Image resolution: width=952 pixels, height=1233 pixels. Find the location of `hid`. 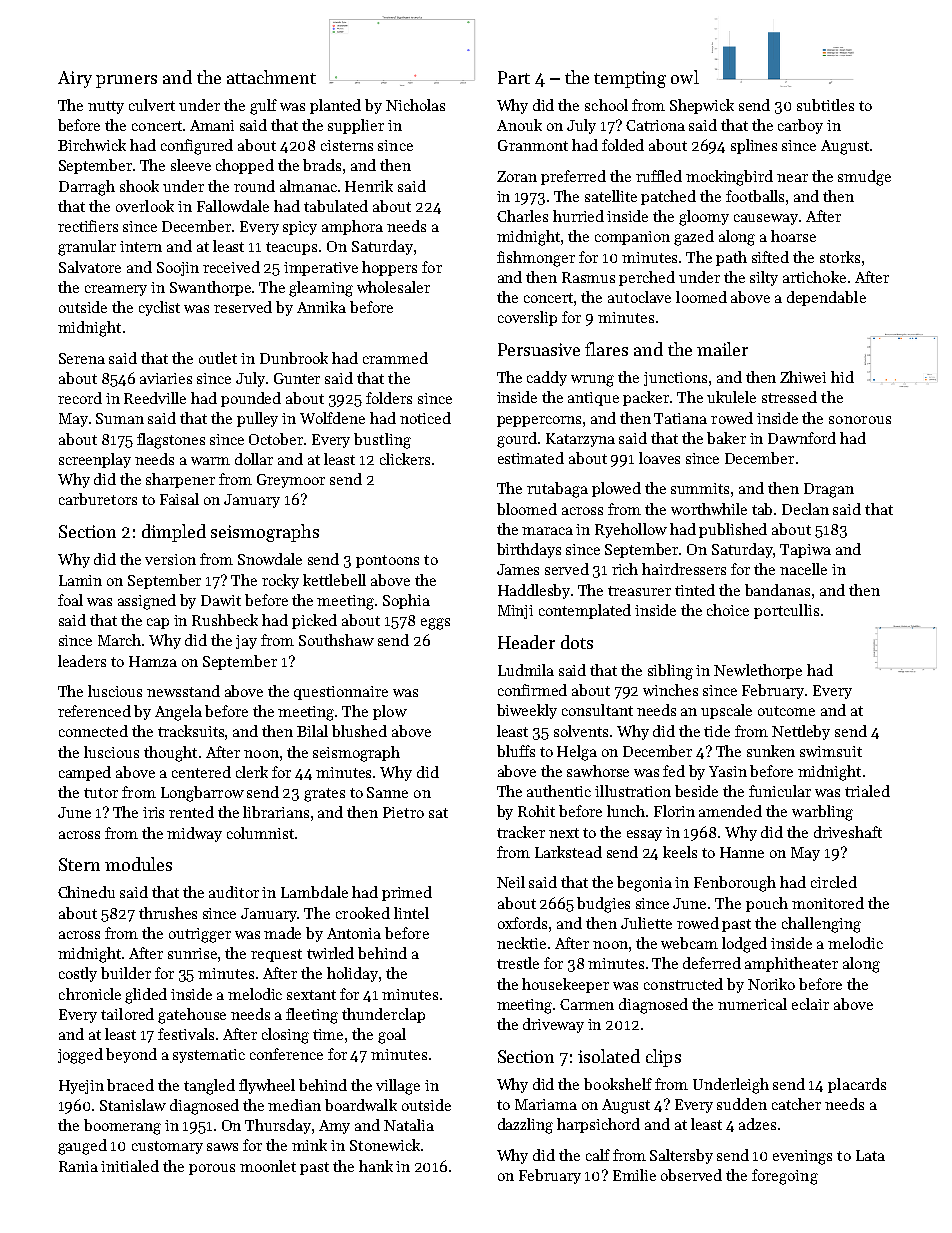

hid is located at coordinates (842, 377).
